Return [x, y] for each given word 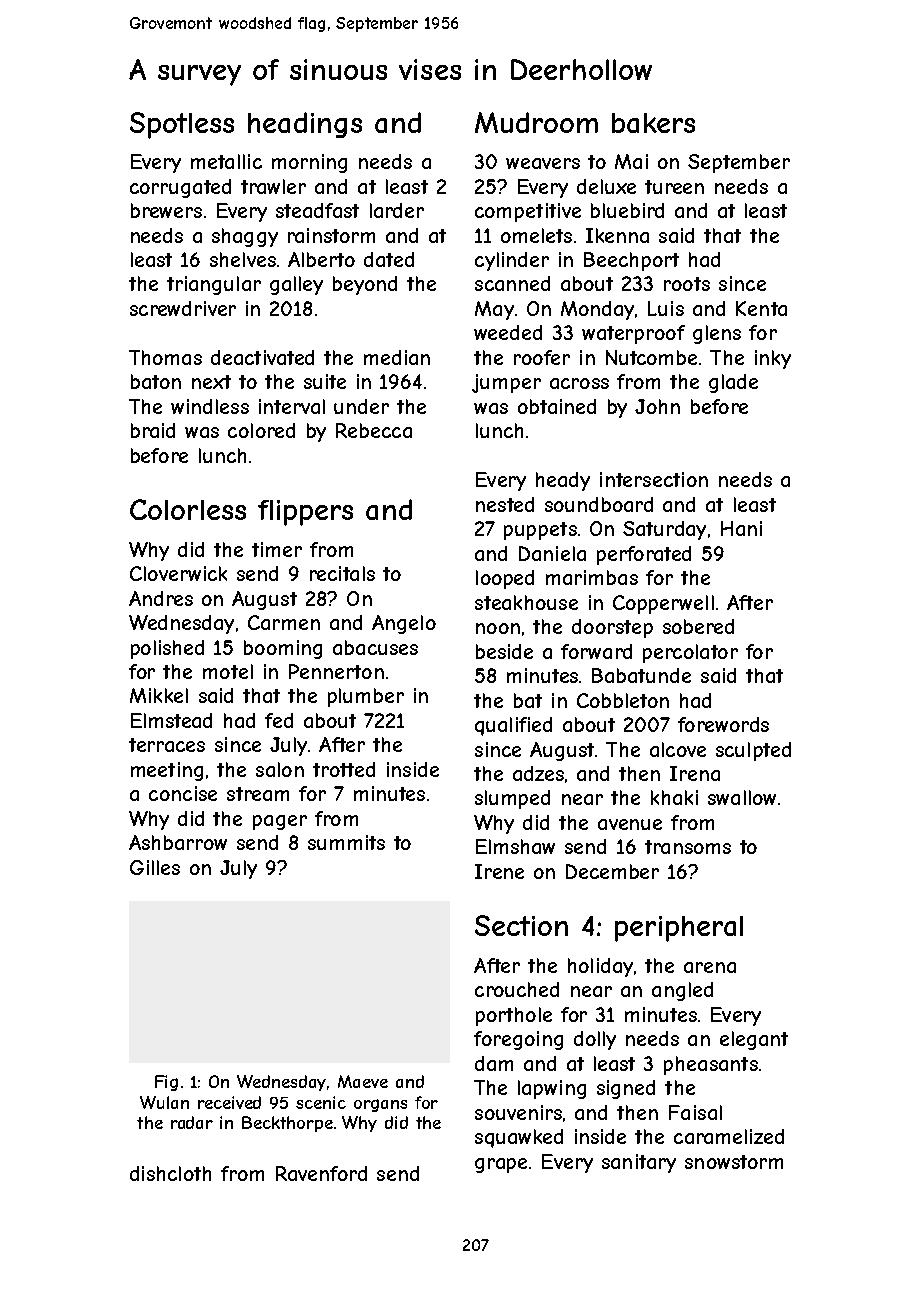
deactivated [262, 357]
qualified [513, 726]
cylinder [512, 261]
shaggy [245, 237]
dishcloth [170, 1173]
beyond [365, 285]
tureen [674, 187]
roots [687, 284]
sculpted [753, 751]
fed [279, 720]
